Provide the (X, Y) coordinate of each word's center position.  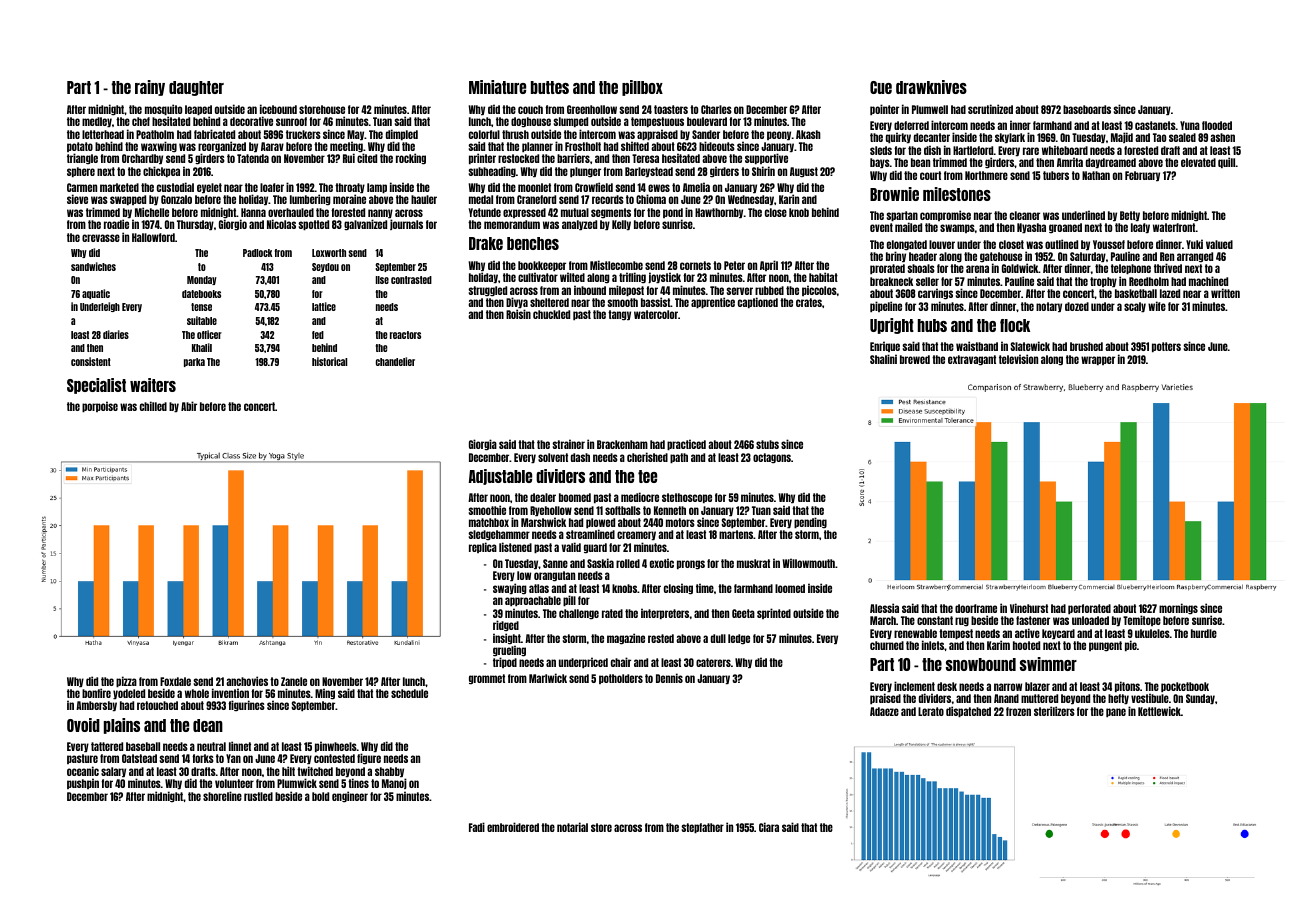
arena (977, 269)
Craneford (536, 199)
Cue (881, 87)
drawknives (931, 87)
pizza (126, 681)
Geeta (743, 613)
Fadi (477, 827)
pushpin (83, 783)
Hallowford (153, 237)
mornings (1178, 609)
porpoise (100, 406)
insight (507, 639)
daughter (196, 88)
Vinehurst (1029, 608)
